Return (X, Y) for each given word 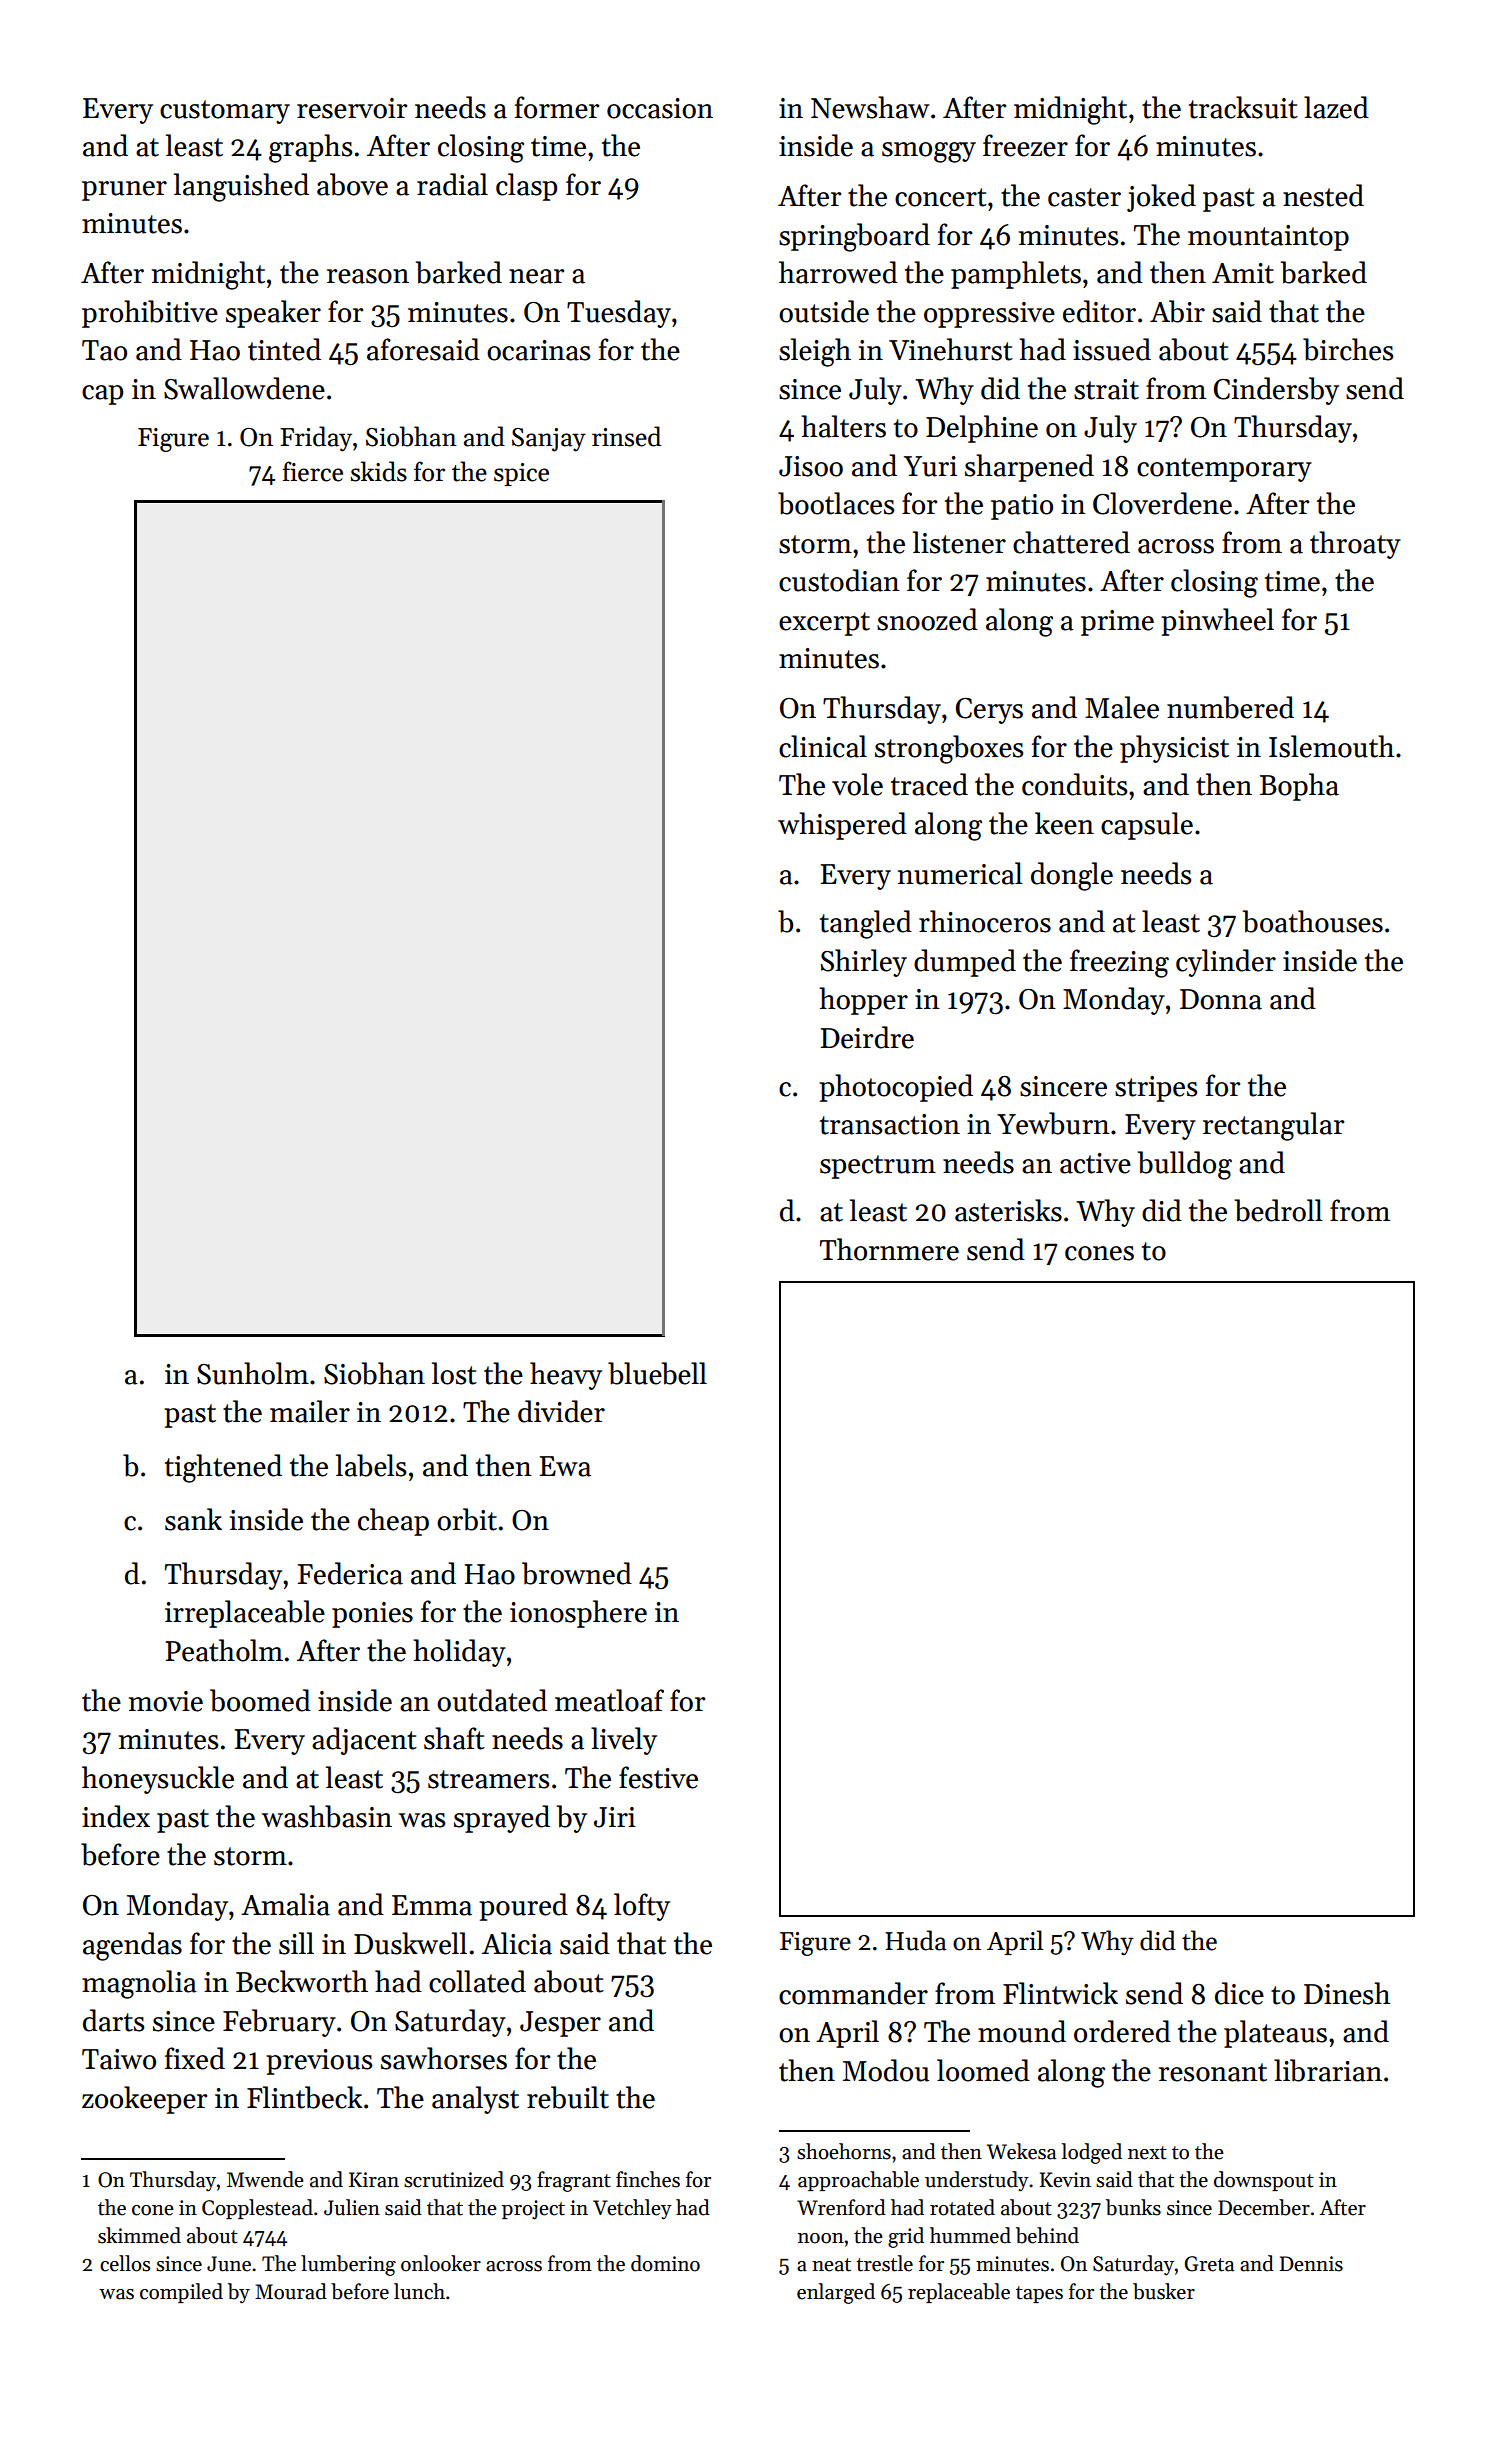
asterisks (1008, 1210)
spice (521, 474)
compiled (181, 2293)
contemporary (1224, 470)
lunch (419, 2291)
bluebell (657, 1373)
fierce (312, 471)
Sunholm (253, 1373)
